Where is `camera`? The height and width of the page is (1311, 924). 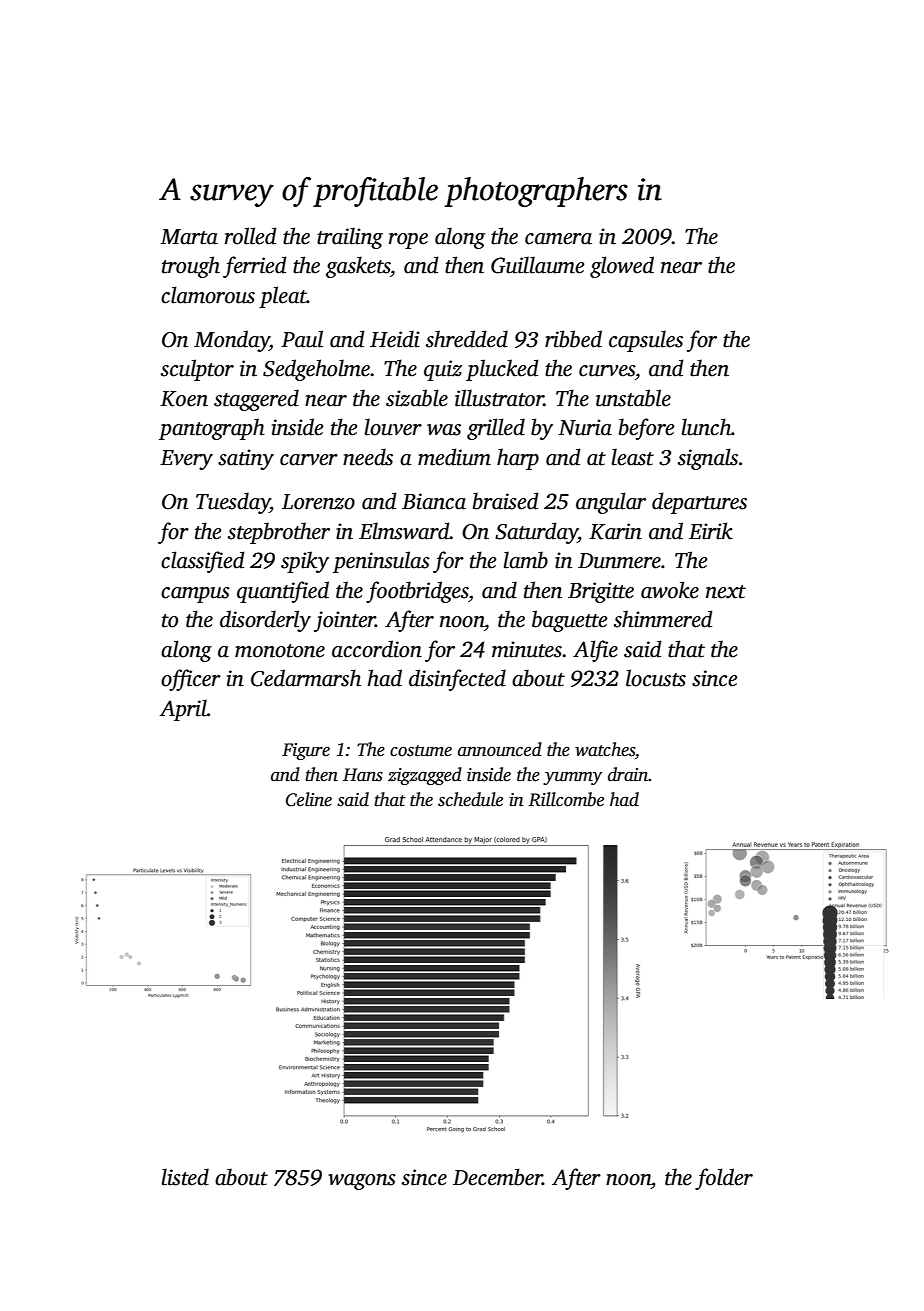 camera is located at coordinates (558, 239).
